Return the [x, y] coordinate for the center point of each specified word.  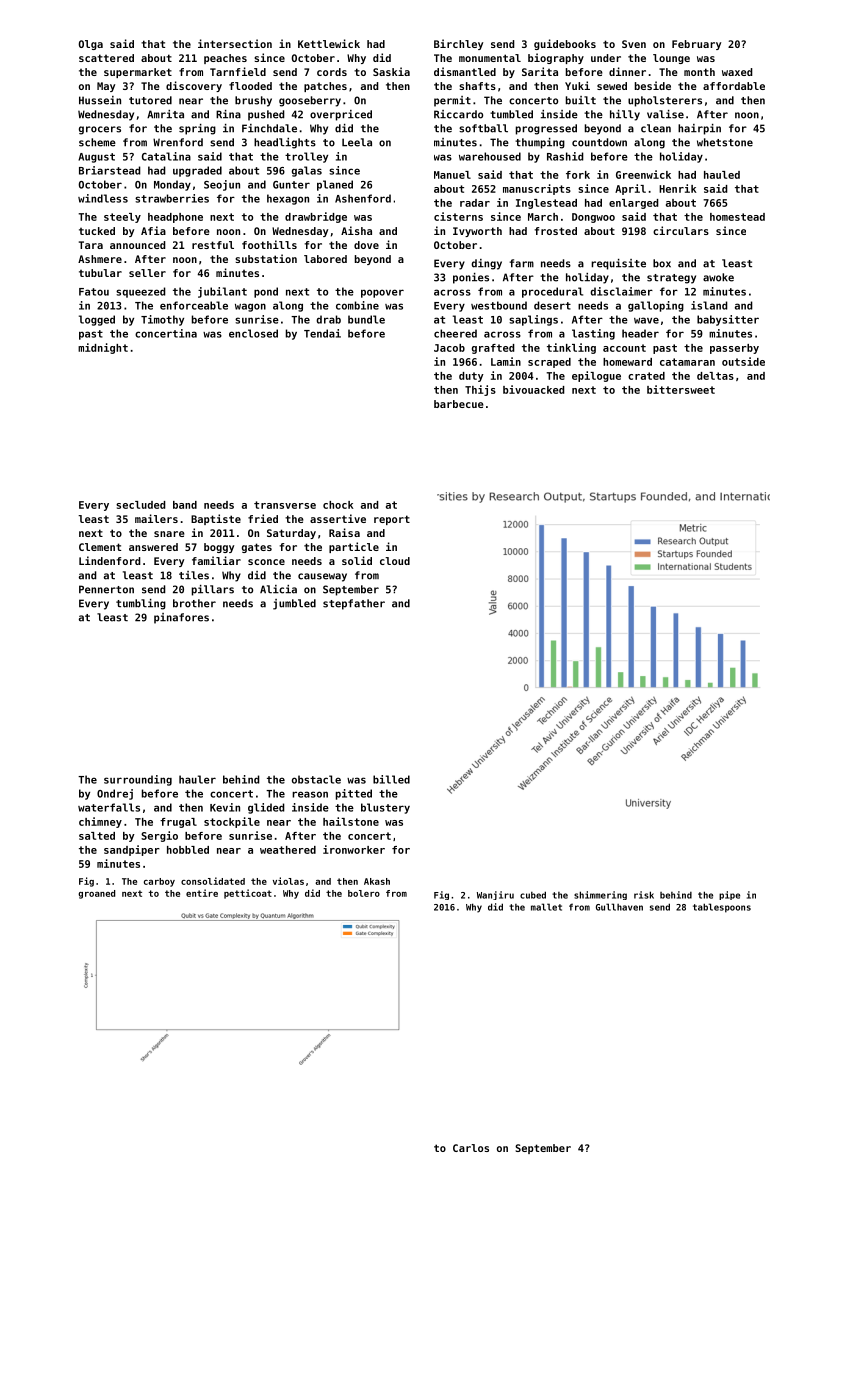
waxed [737, 72]
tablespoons [722, 908]
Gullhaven [619, 907]
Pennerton [106, 589]
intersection [235, 43]
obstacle [316, 779]
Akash [377, 881]
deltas [715, 376]
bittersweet [681, 389]
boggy [219, 548]
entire [202, 893]
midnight [103, 348]
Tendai [322, 333]
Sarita [540, 71]
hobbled [188, 850]
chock [338, 505]
